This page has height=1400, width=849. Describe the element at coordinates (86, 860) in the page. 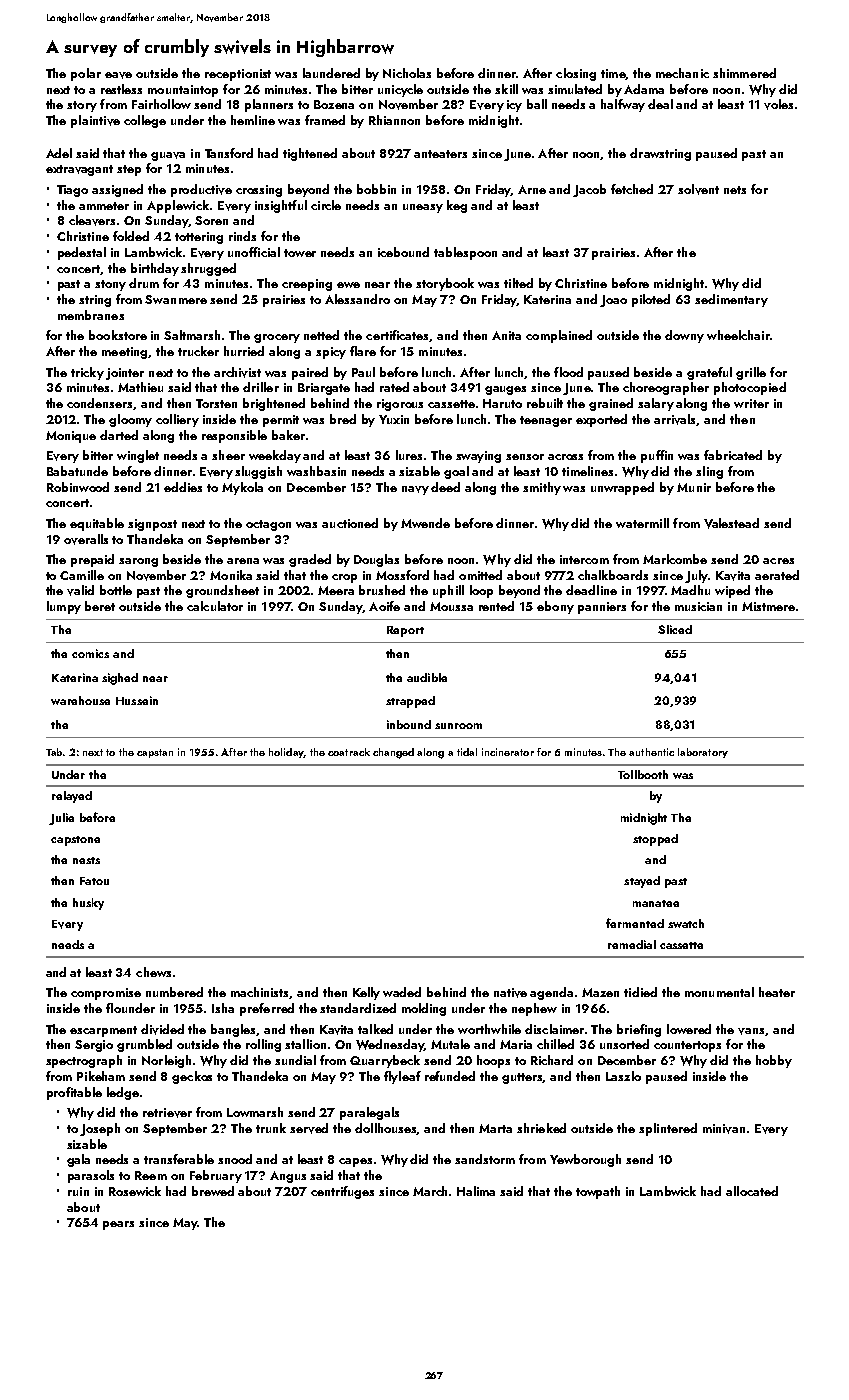

I see `nests` at that location.
